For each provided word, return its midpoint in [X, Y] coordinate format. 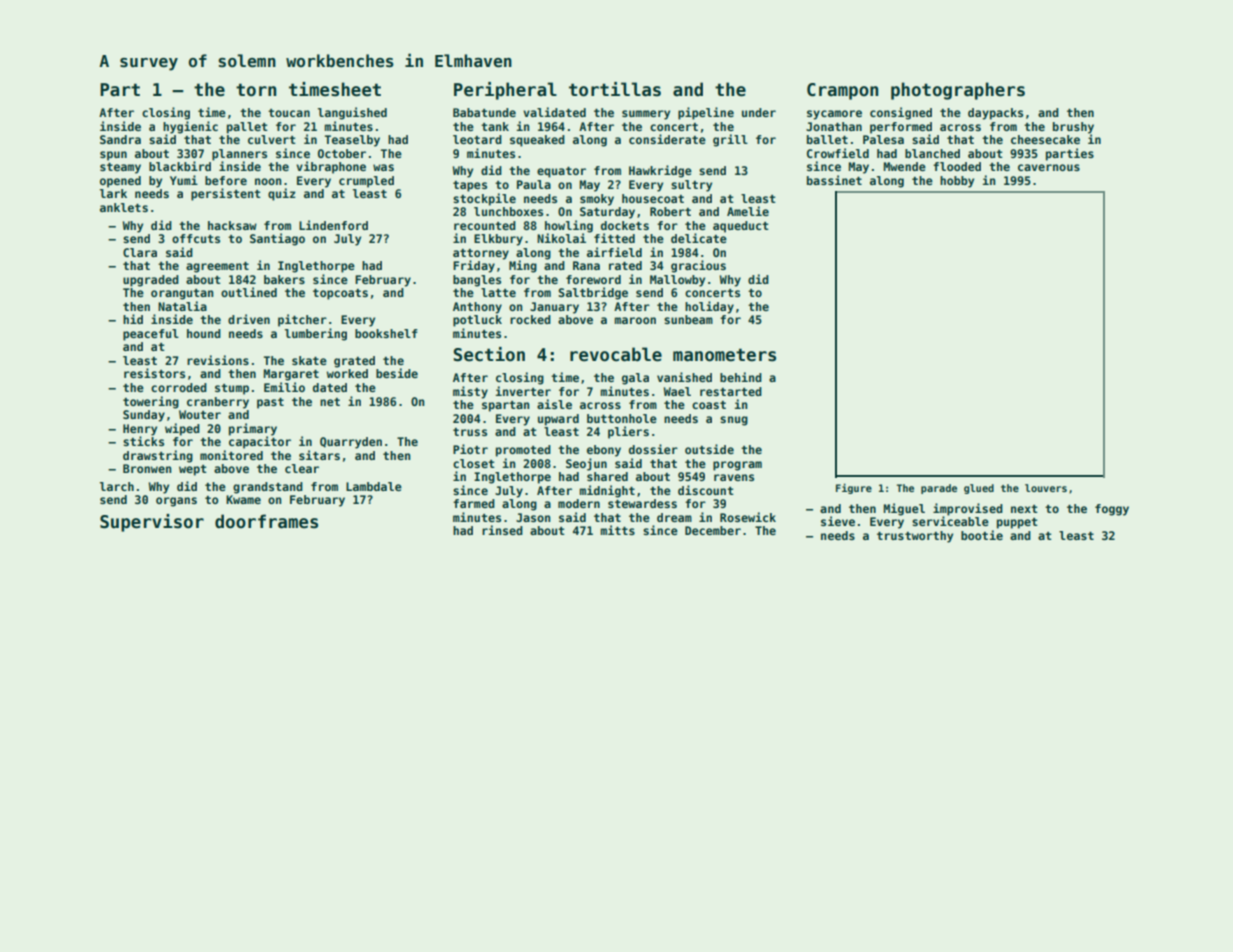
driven [249, 319]
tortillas [615, 89]
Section [489, 354]
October [342, 153]
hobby [957, 182]
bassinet [834, 180]
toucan [289, 113]
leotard [477, 139]
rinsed [502, 530]
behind [741, 377]
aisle [554, 404]
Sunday [144, 416]
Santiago [277, 239]
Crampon [843, 91]
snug [734, 421]
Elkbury [498, 240]
